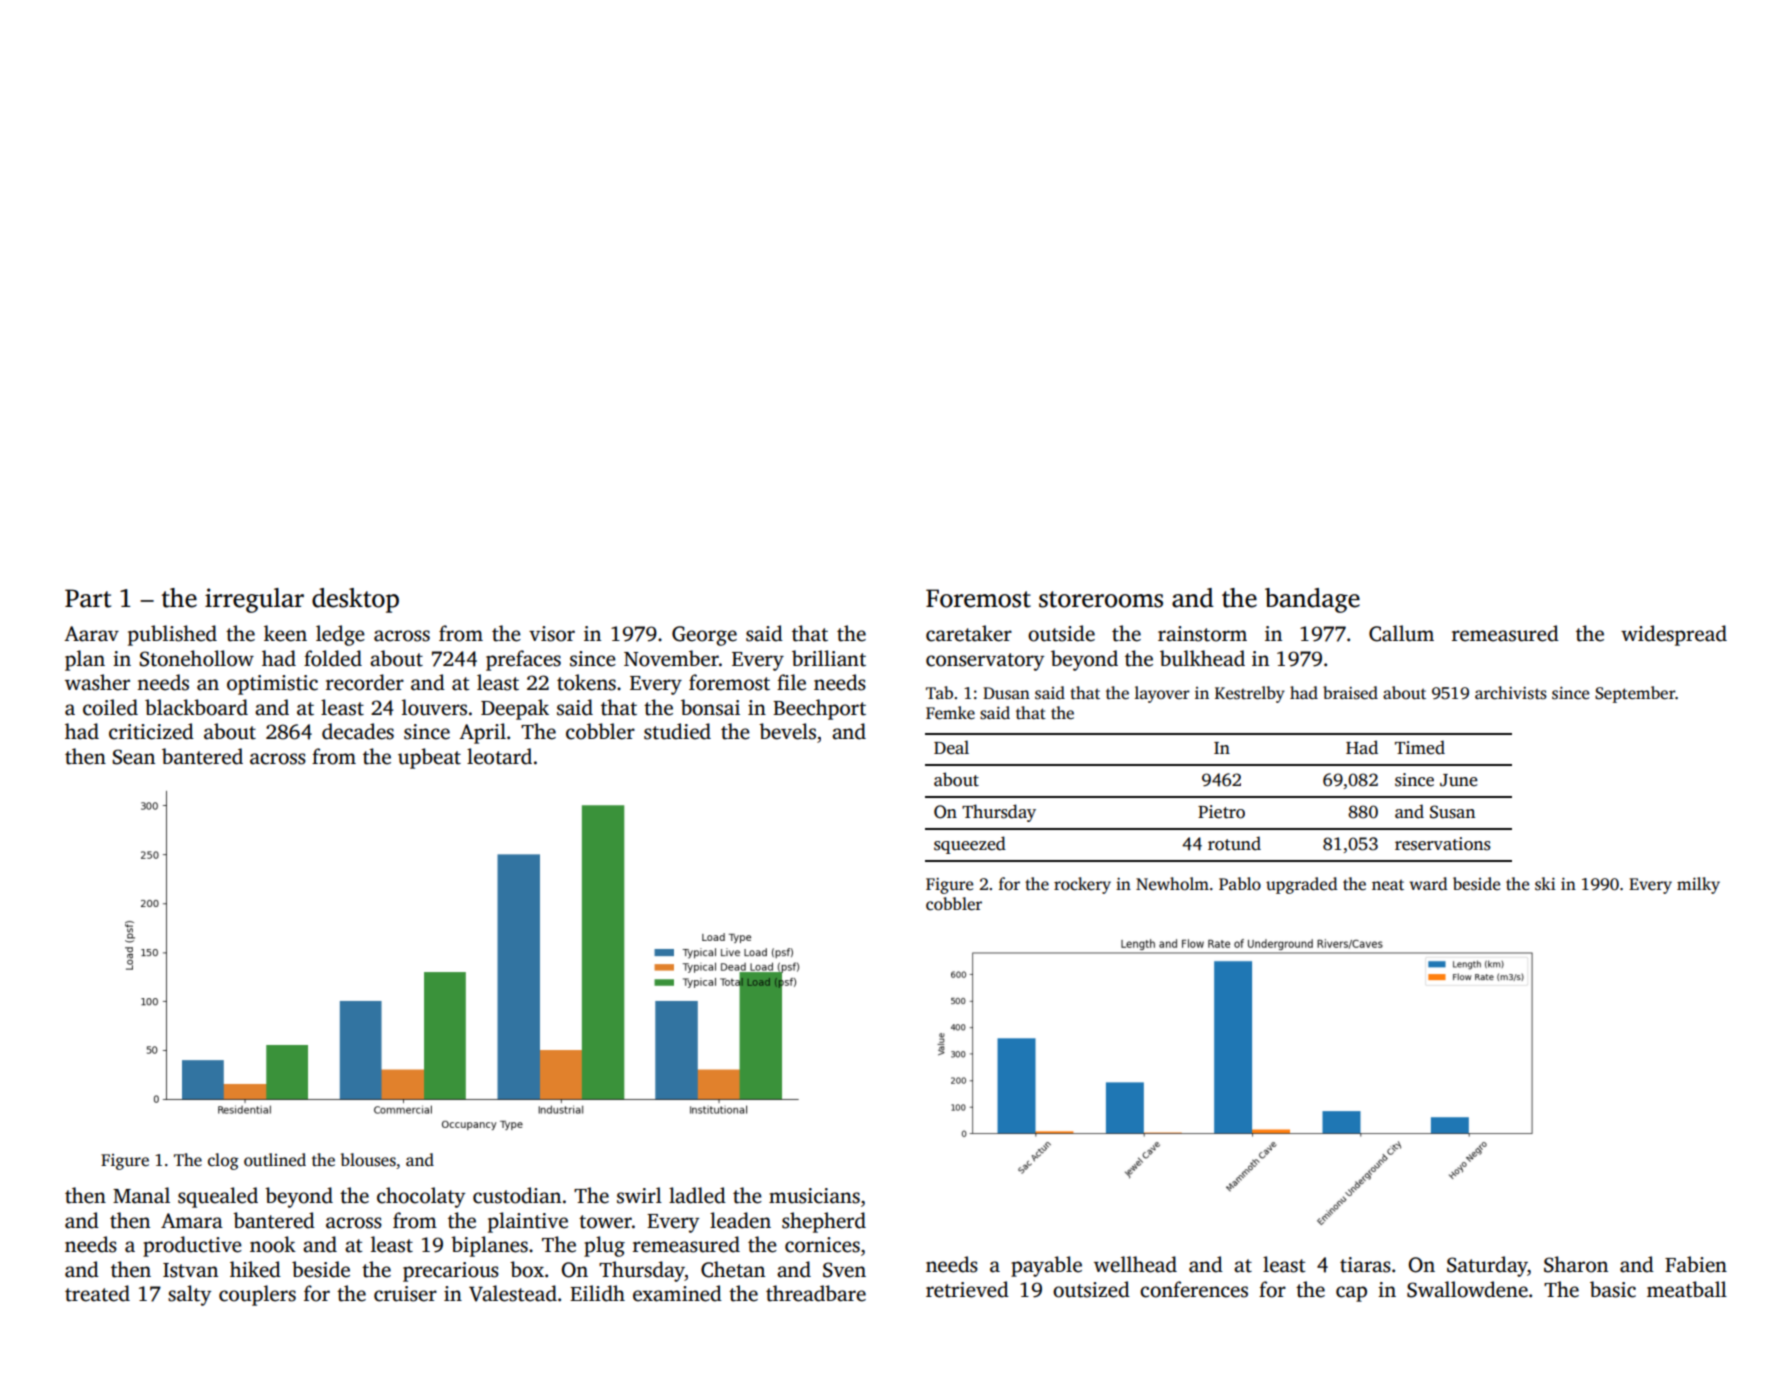 The height and width of the screenshot is (1385, 1792). Describe the element at coordinates (1312, 600) in the screenshot. I see `bandage` at that location.
